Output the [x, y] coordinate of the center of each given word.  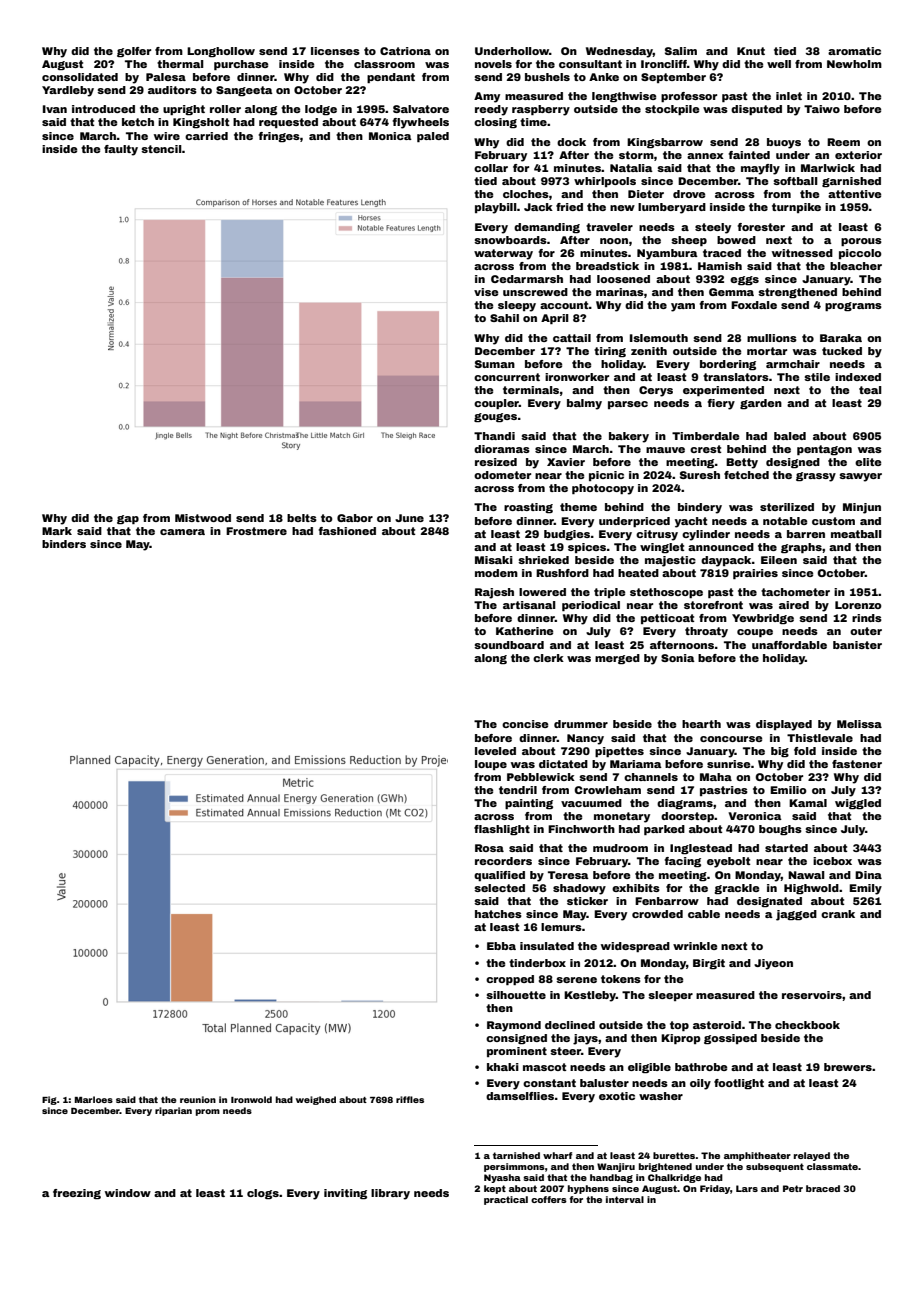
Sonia [678, 658]
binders [64, 544]
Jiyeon [773, 964]
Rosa [489, 848]
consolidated [80, 77]
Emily [865, 889]
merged [617, 659]
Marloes [94, 1099]
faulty [121, 150]
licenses [335, 51]
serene [576, 980]
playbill [496, 208]
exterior [858, 155]
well [779, 64]
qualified [499, 876]
